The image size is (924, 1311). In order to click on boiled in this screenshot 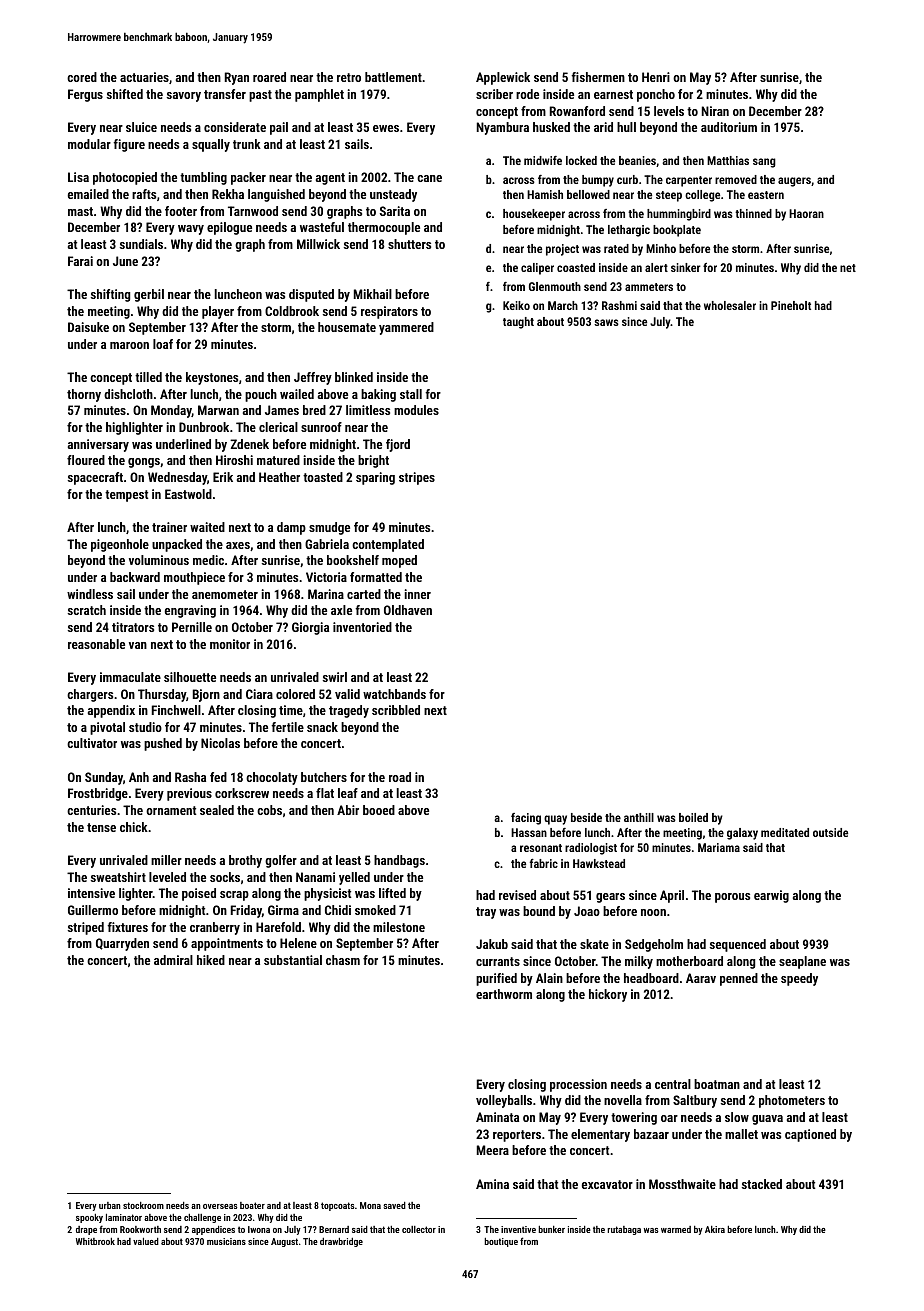, I will do `click(693, 817)`.
